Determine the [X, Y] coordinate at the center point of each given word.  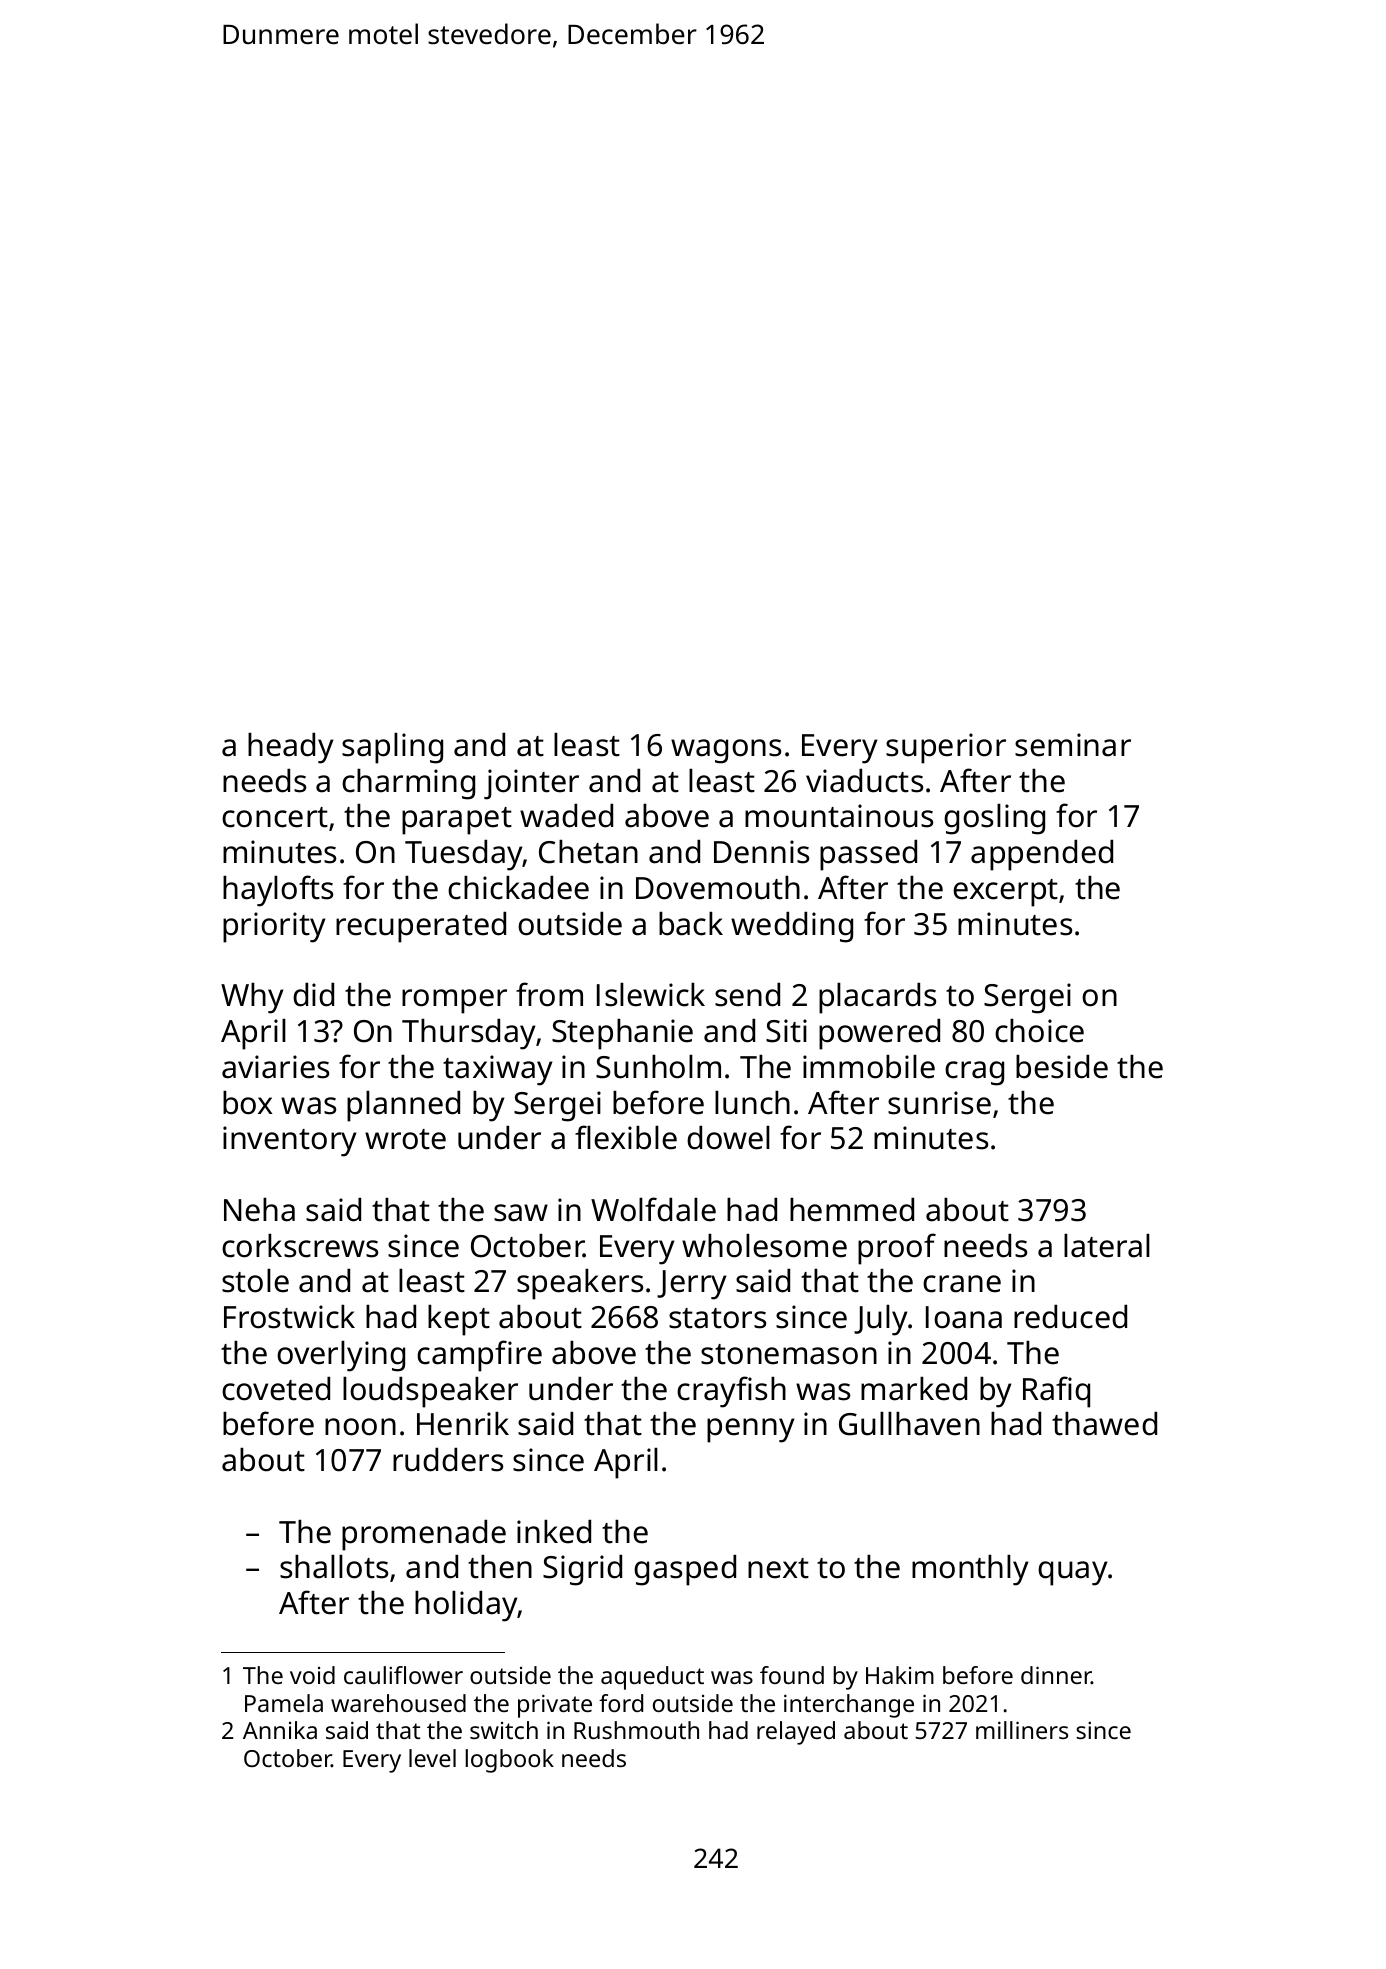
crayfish [731, 1392]
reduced [1070, 1317]
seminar [1073, 745]
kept [459, 1320]
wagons [726, 751]
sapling [392, 748]
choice [1039, 1031]
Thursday [469, 1034]
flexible [626, 1137]
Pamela [284, 1703]
